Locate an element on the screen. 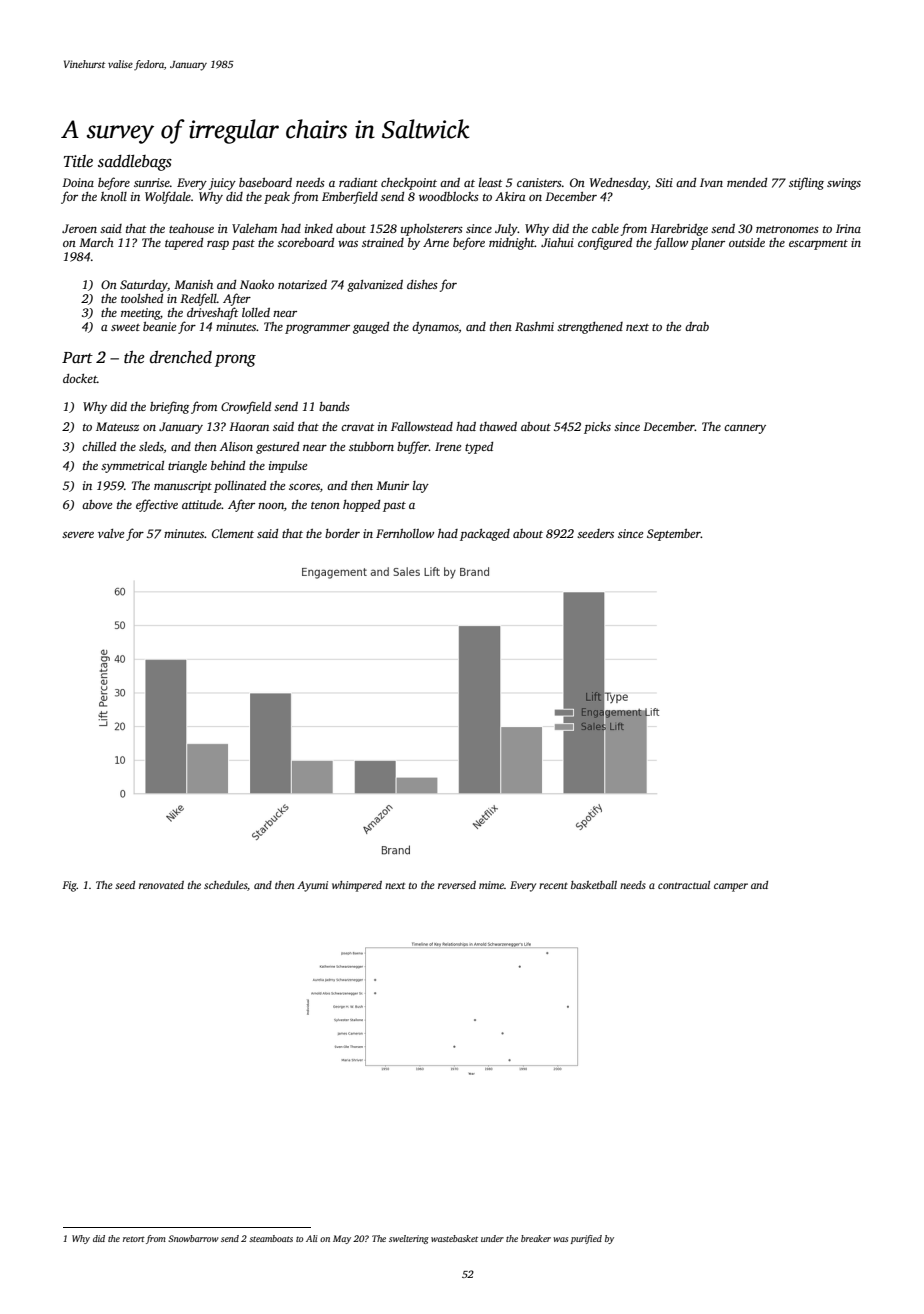 This screenshot has height=1314, width=924. Snowbarrow is located at coordinates (193, 1238).
